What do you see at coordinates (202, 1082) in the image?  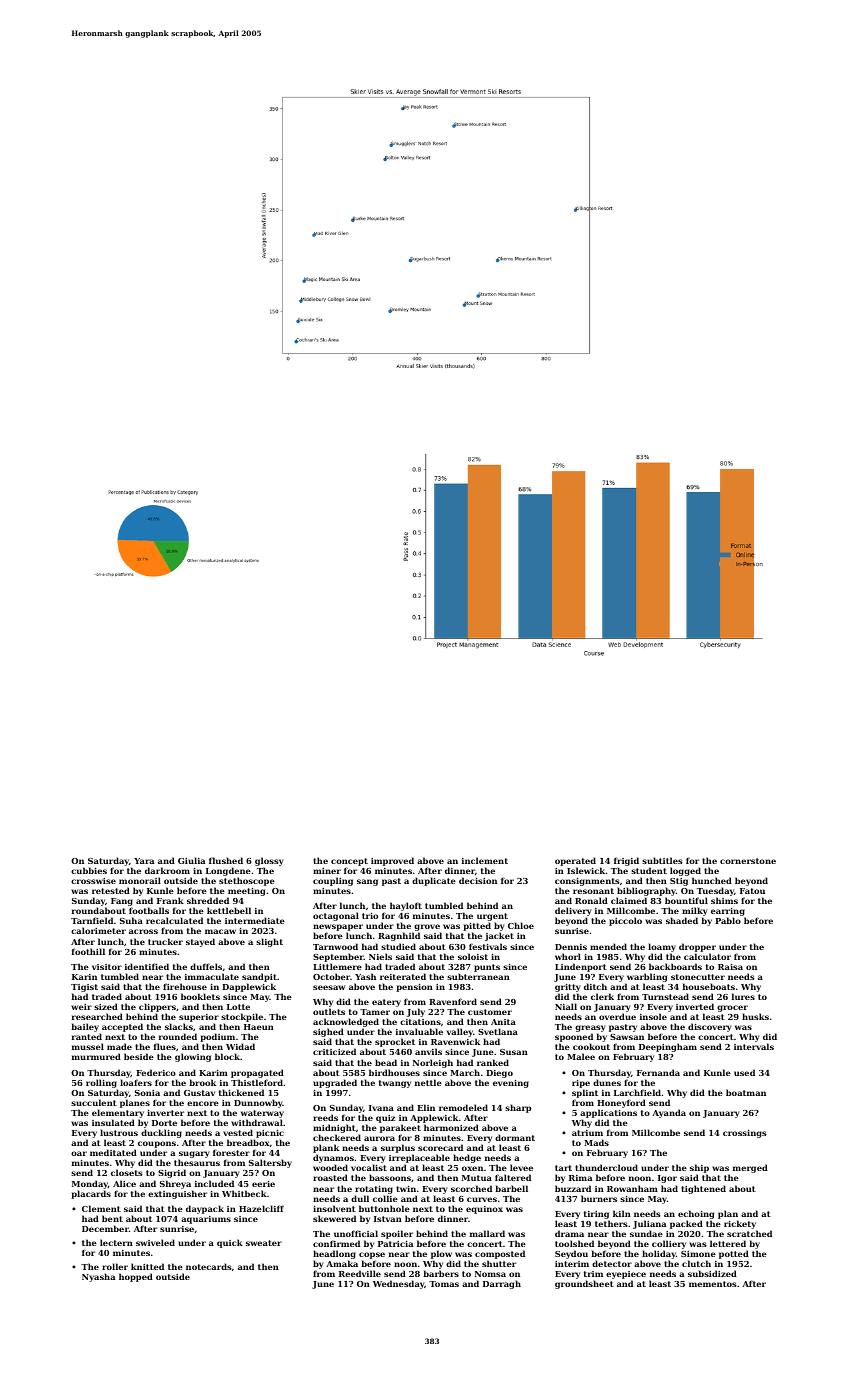 I see `brook` at bounding box center [202, 1082].
